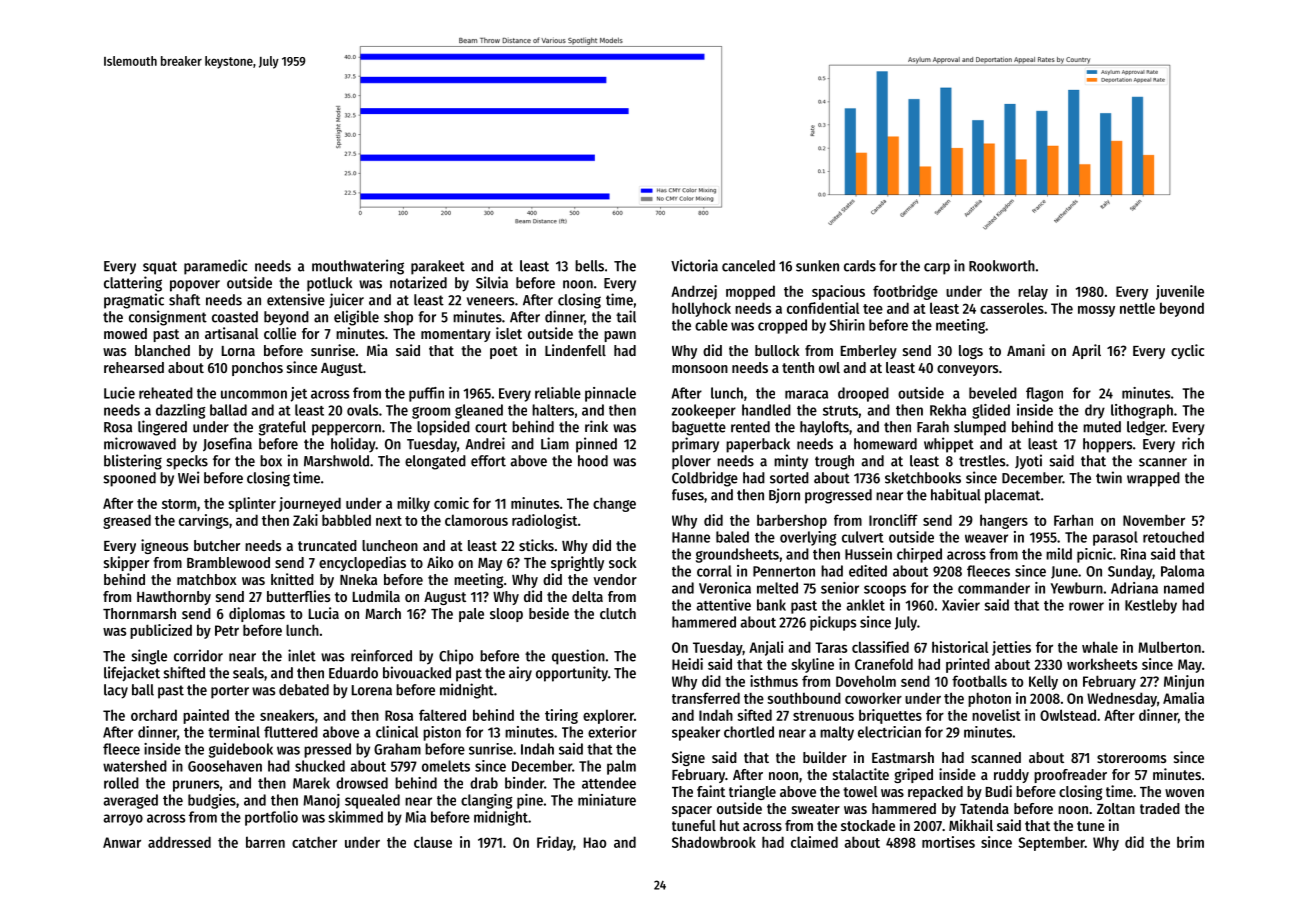  I want to click on Hao, so click(595, 842).
